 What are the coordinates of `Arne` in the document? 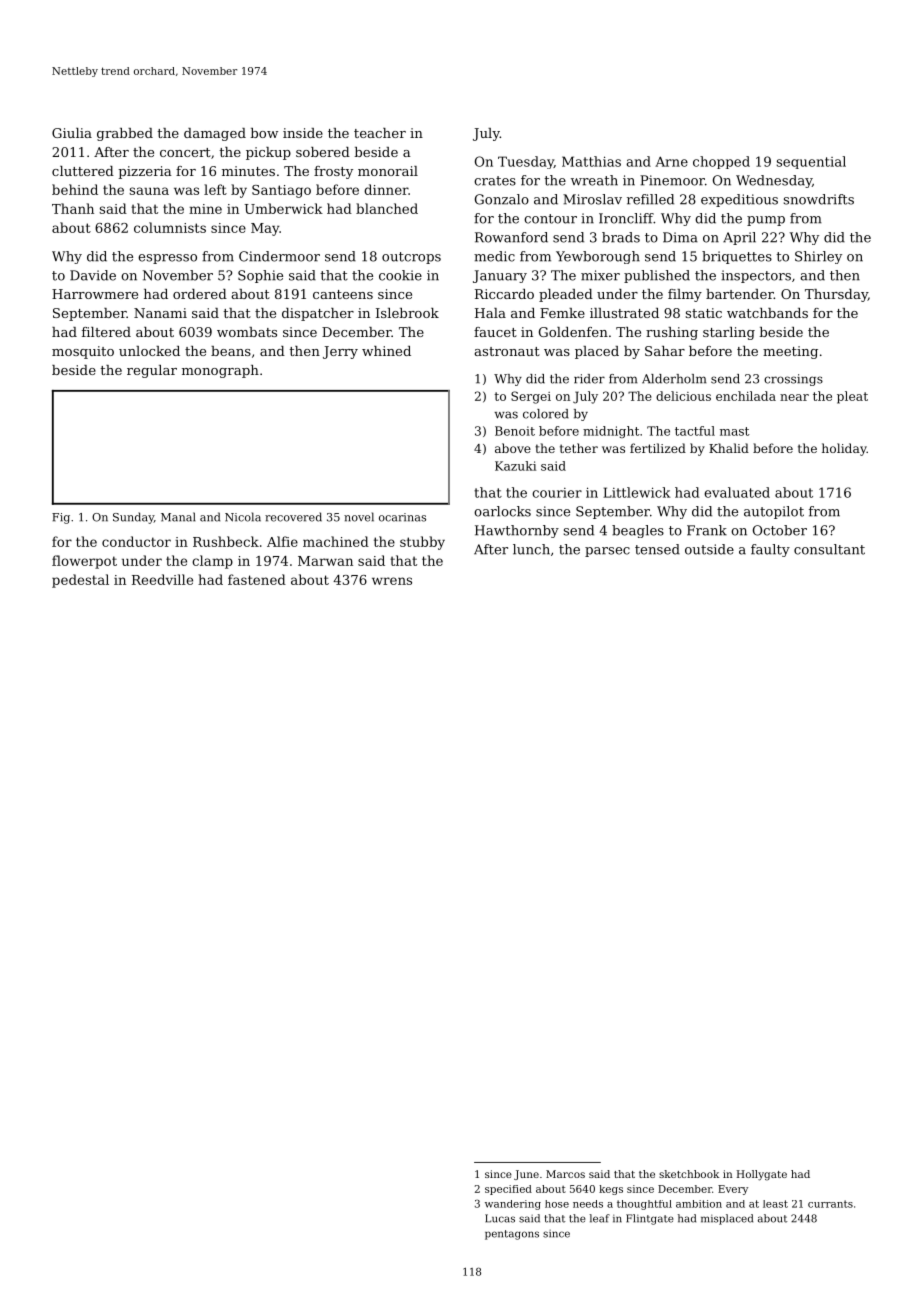 It's located at (671, 161).
